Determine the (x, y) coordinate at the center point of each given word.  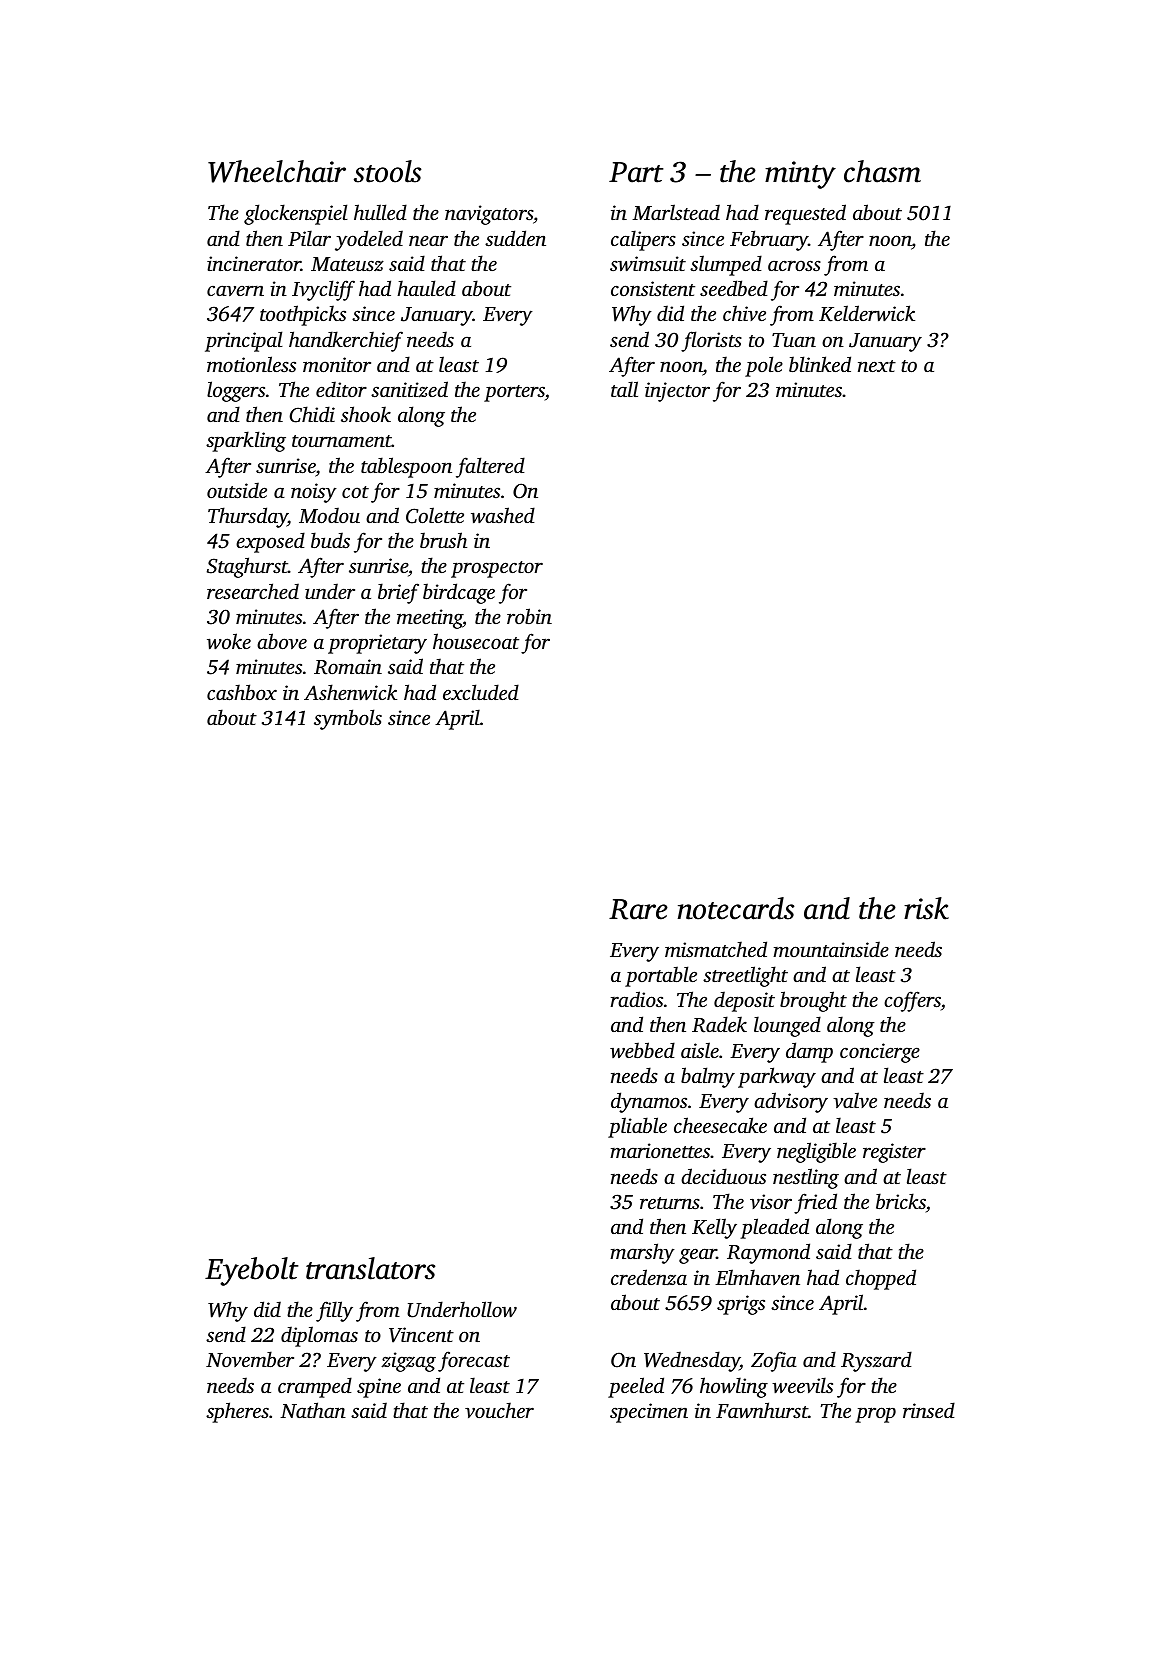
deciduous (723, 1176)
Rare (638, 909)
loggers (236, 391)
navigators (489, 215)
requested (805, 214)
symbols (348, 719)
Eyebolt (251, 1271)
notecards (736, 908)
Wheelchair (277, 171)
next (877, 366)
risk (926, 908)
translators (370, 1268)
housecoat (476, 641)
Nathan (313, 1410)
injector (677, 392)
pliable (637, 1127)
